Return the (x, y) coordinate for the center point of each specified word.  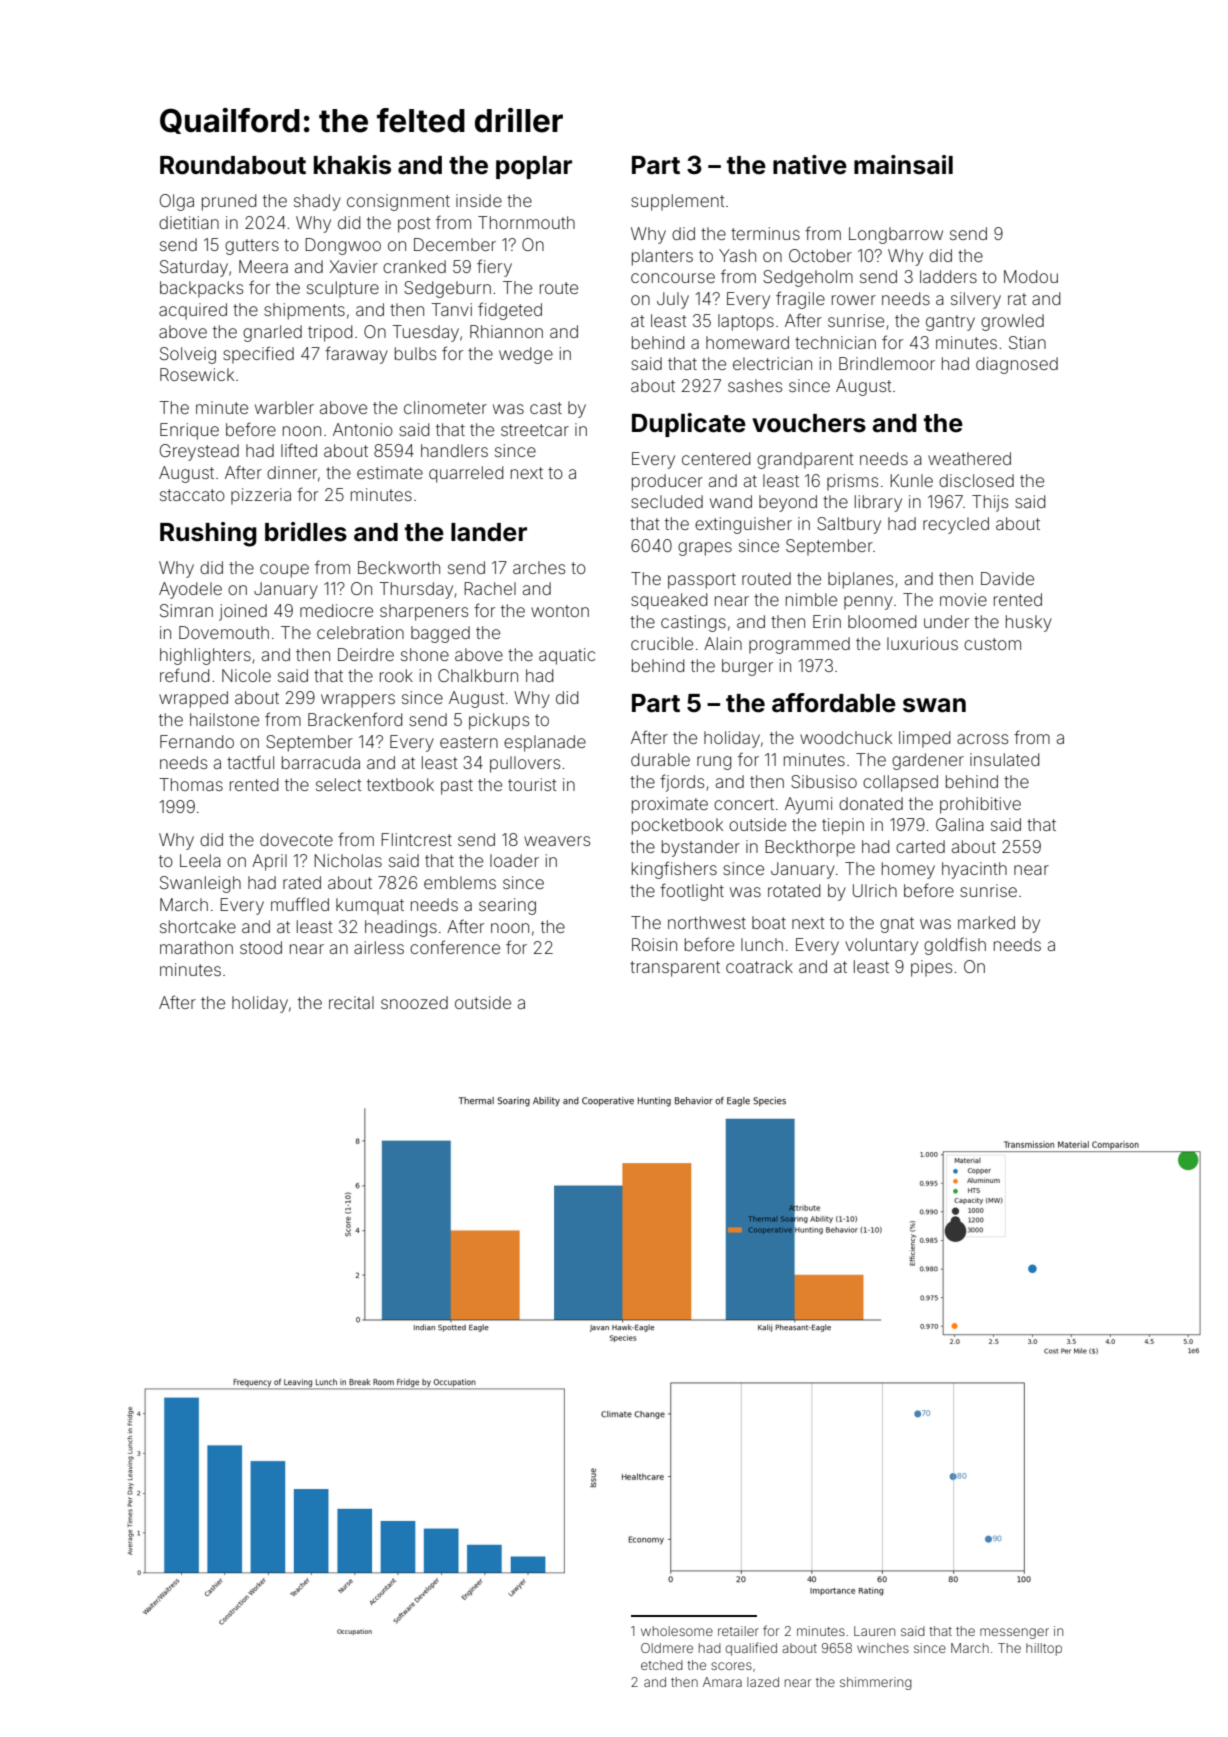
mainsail (903, 165)
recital (351, 1002)
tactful (250, 762)
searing (507, 906)
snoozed (414, 1002)
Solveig (188, 355)
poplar (534, 167)
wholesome (677, 1631)
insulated (1004, 759)
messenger (1014, 1633)
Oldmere (667, 1648)
